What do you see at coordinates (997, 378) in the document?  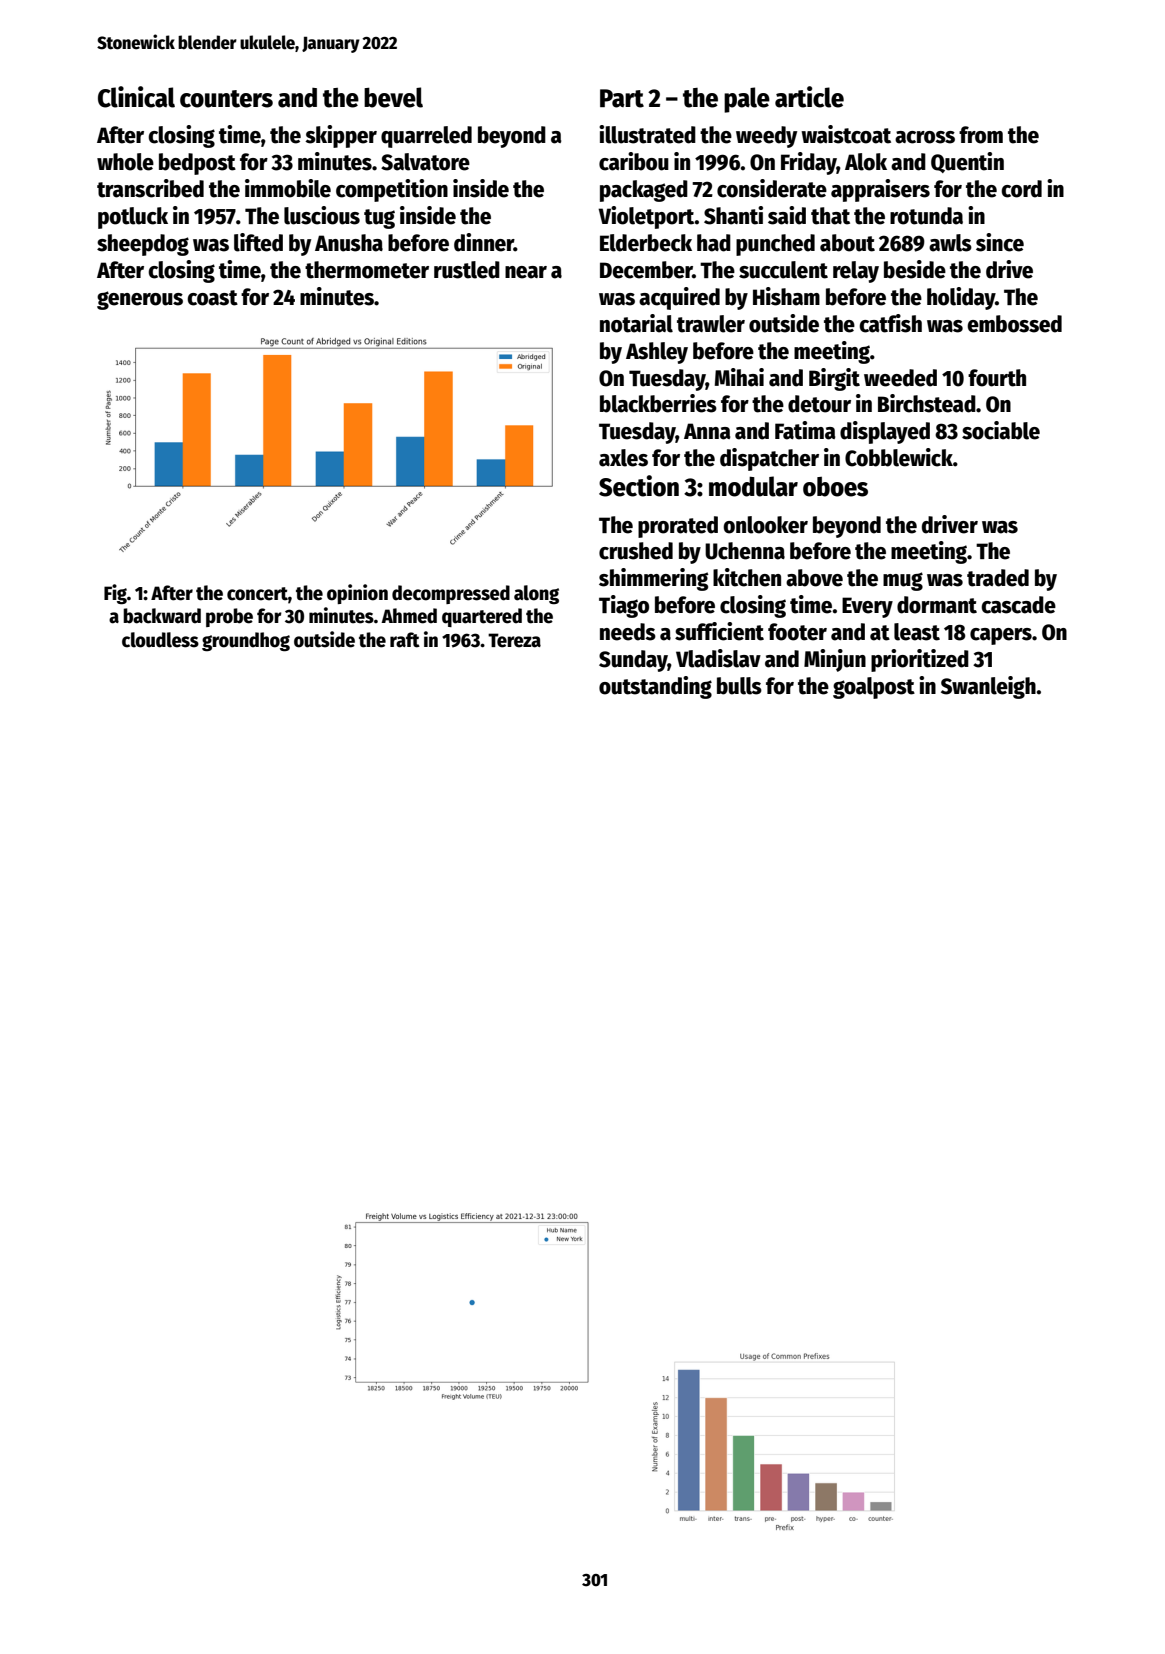 I see `fourth` at bounding box center [997, 378].
